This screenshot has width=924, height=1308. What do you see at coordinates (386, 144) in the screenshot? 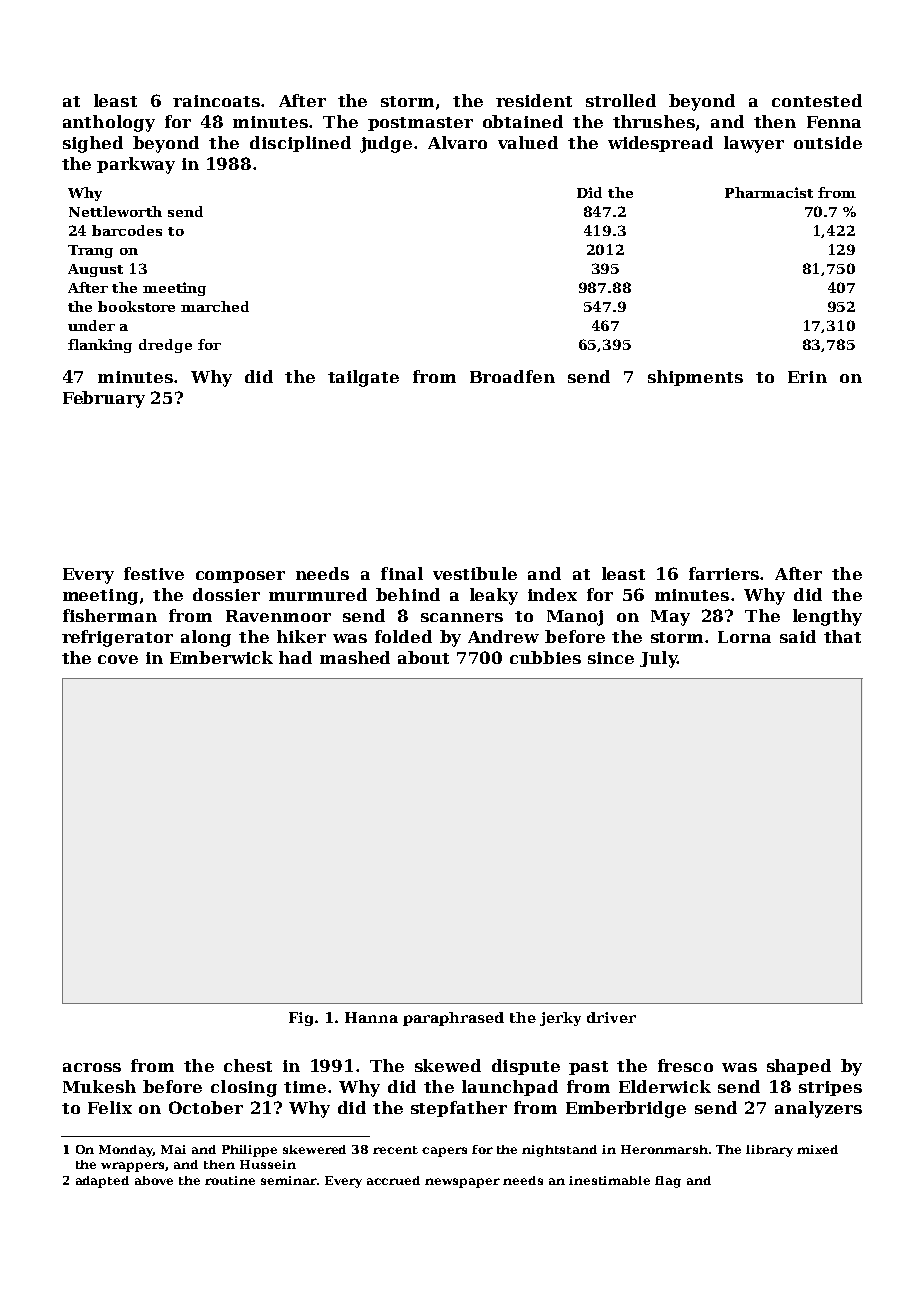
I see `judge` at bounding box center [386, 144].
